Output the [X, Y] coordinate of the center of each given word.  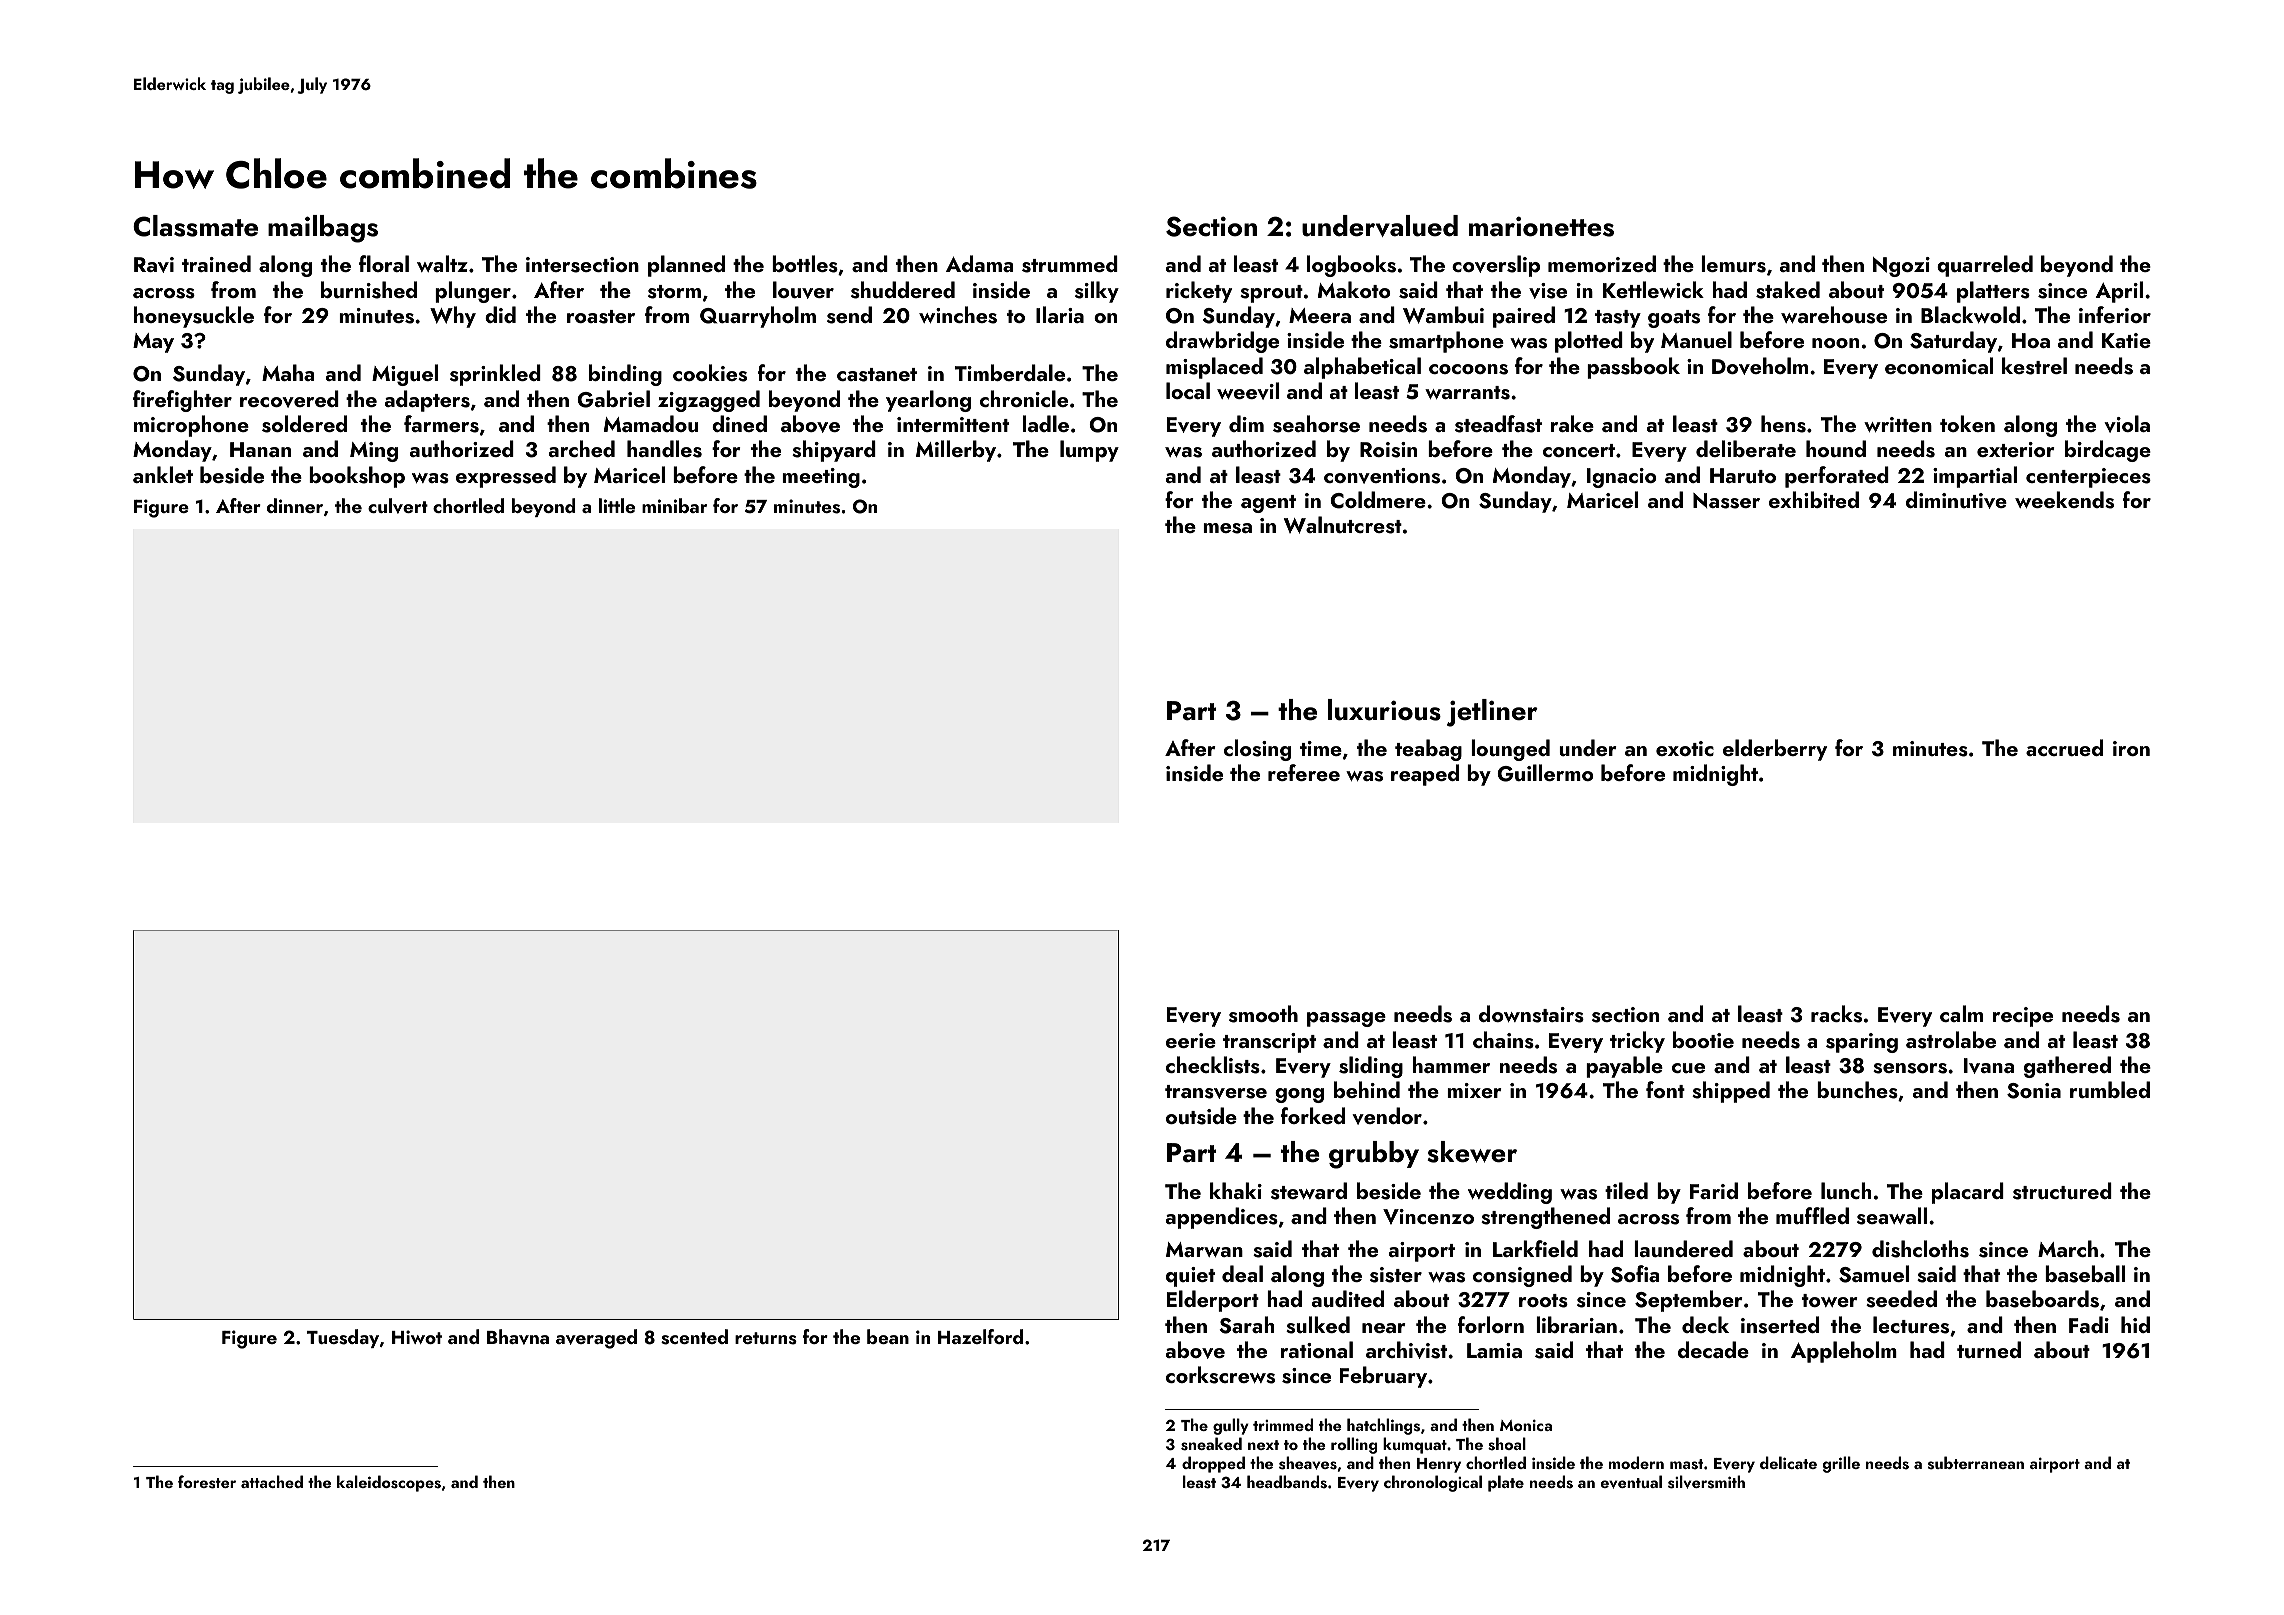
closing [1257, 750]
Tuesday [343, 1338]
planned [686, 266]
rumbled [2110, 1089]
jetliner [1492, 713]
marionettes [1541, 227]
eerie [1191, 1040]
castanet [877, 375]
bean [888, 1336]
